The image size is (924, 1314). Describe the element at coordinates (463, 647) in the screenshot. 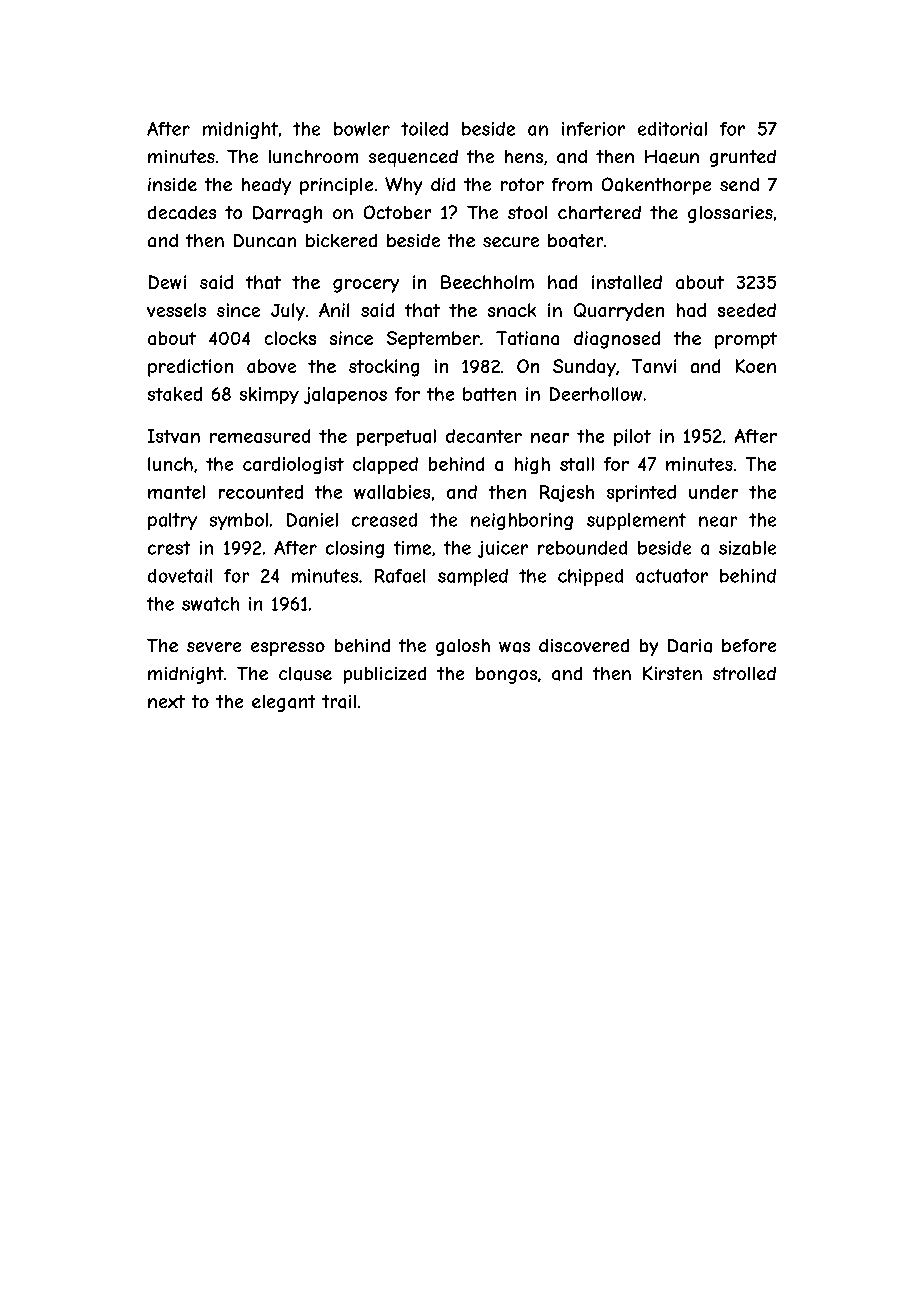

I see `galosh` at that location.
